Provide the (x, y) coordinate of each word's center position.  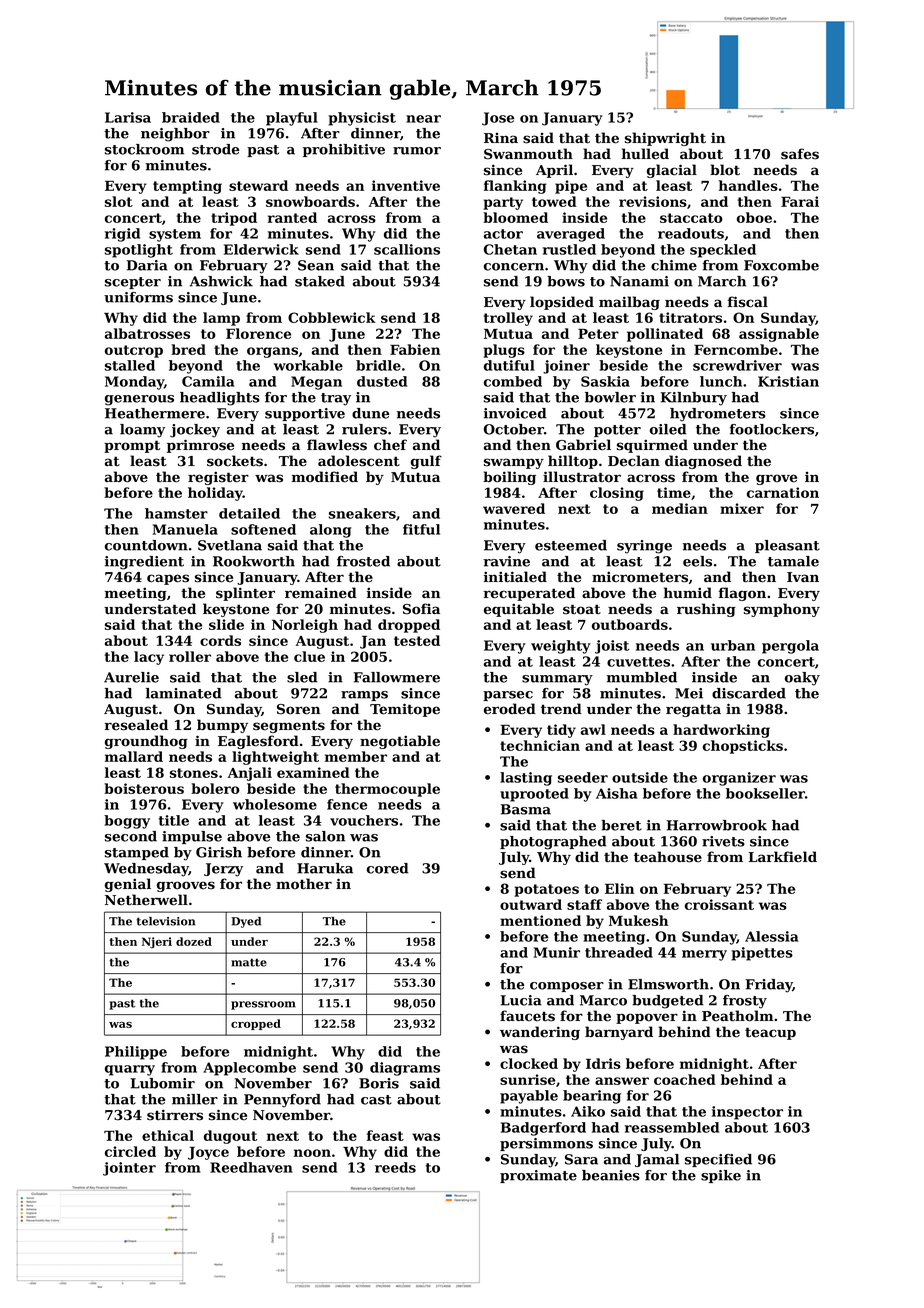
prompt (132, 446)
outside (640, 777)
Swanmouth (528, 154)
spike (721, 1176)
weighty (561, 647)
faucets (527, 1016)
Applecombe (249, 1069)
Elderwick (261, 249)
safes (800, 154)
